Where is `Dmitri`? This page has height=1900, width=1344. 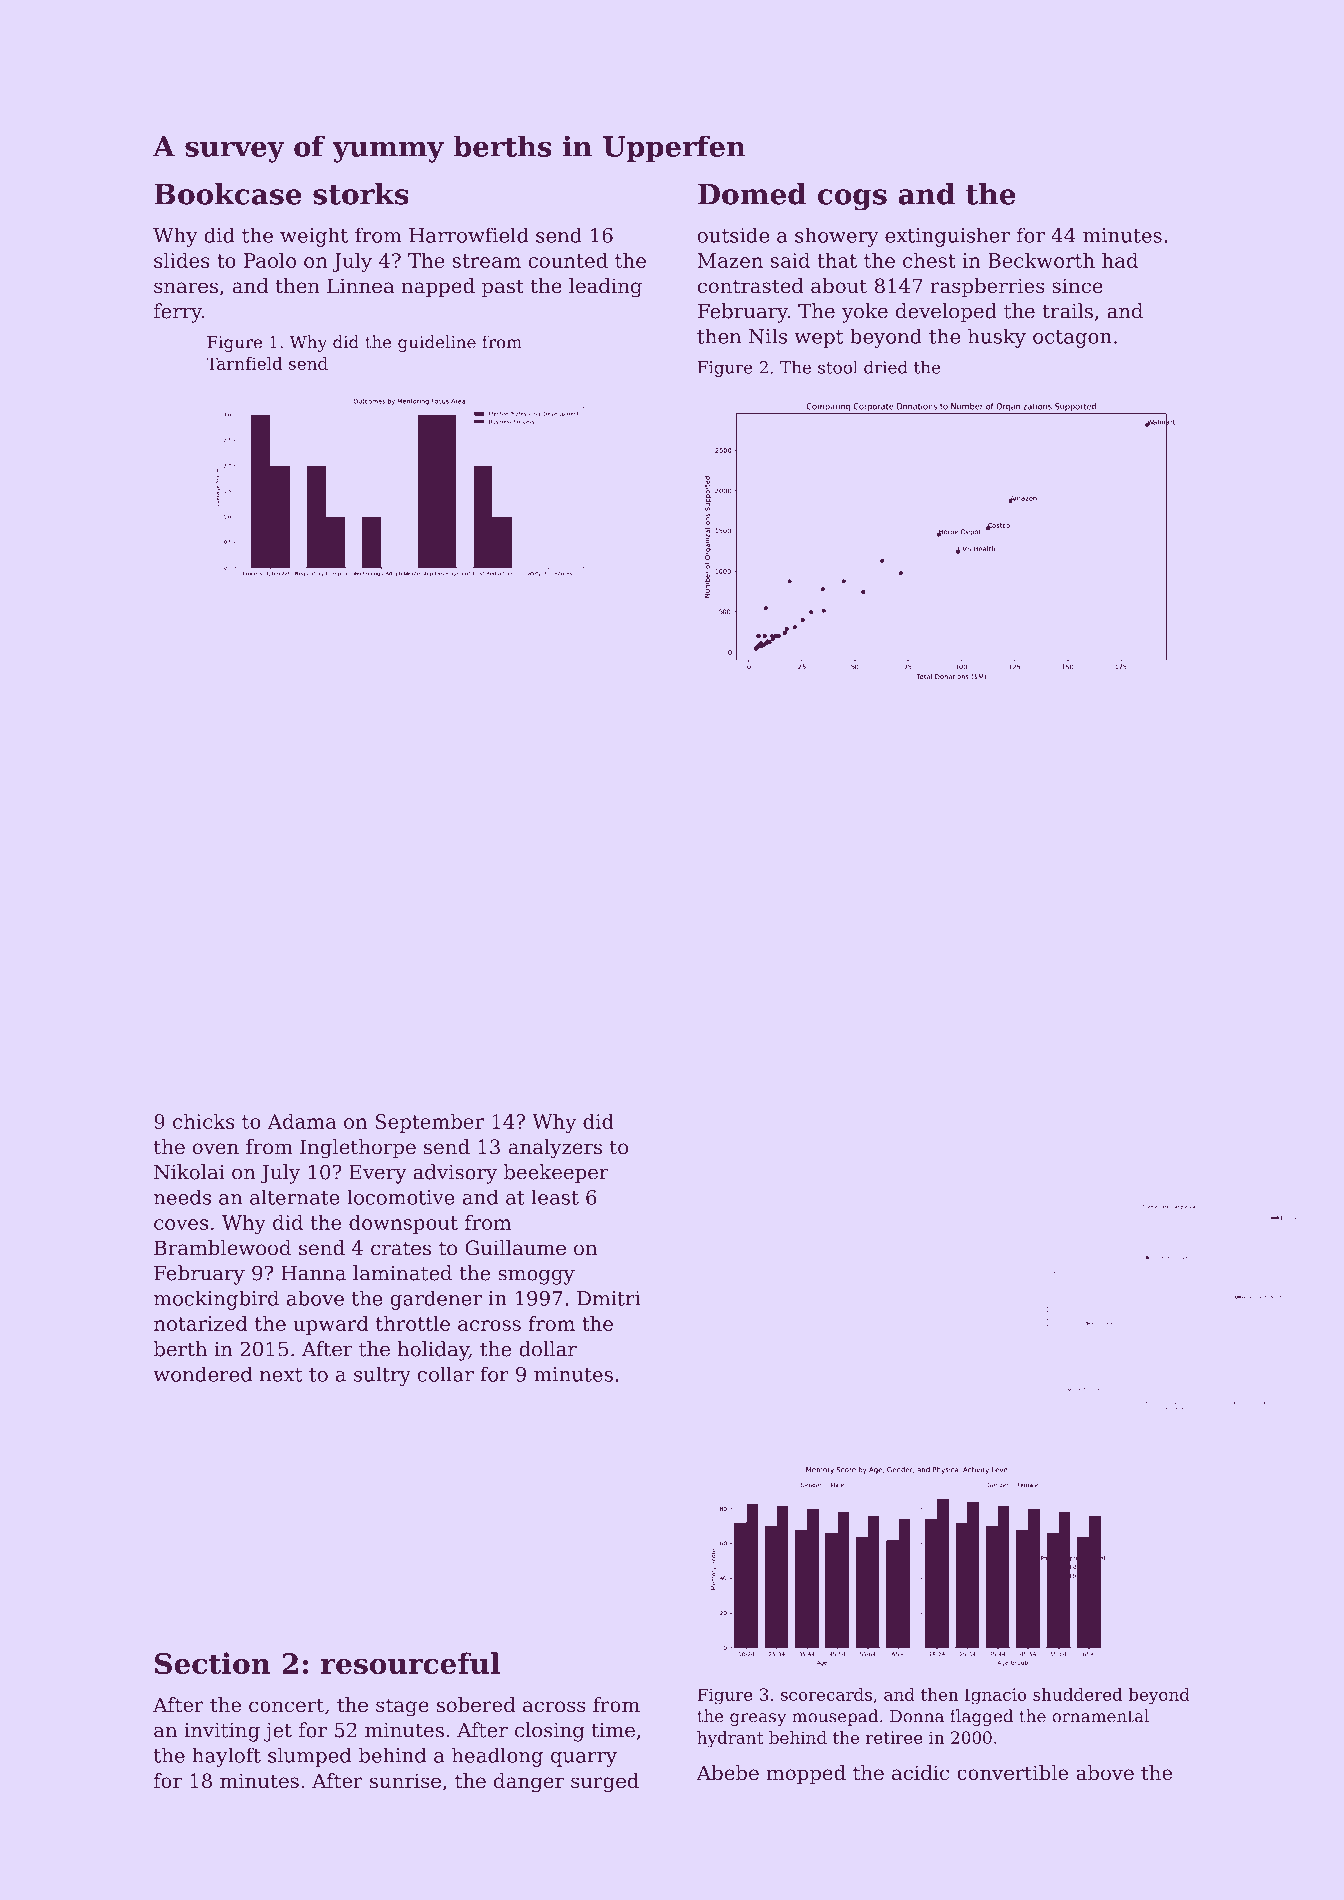
Dmitri is located at coordinates (608, 1298).
